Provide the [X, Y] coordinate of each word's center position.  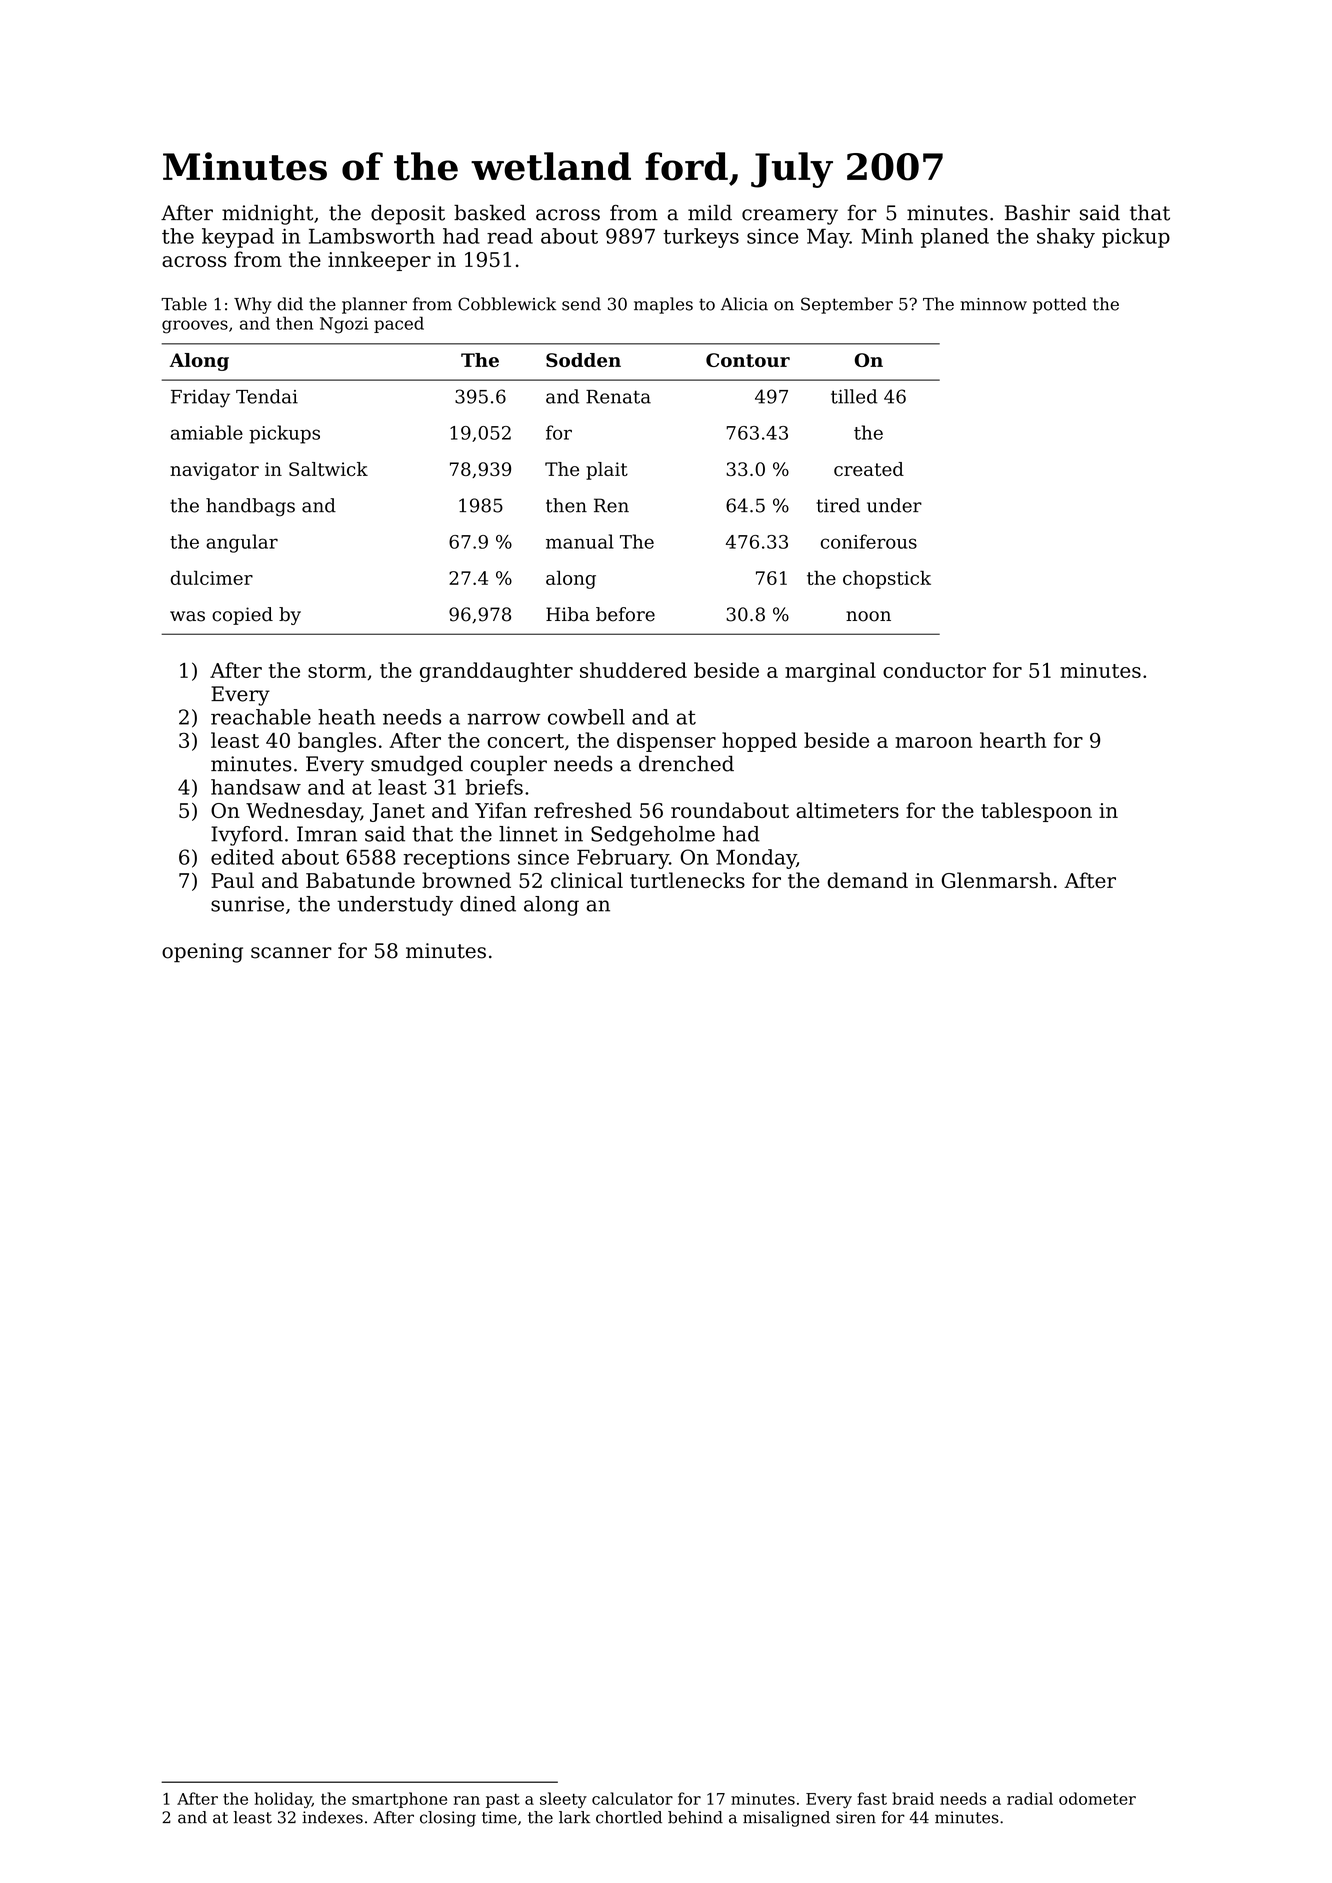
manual [580, 541]
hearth [1013, 740]
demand [867, 880]
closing [448, 1819]
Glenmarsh [996, 880]
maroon [933, 742]
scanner [291, 953]
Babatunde [360, 880]
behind [695, 1817]
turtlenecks [687, 880]
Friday [200, 398]
